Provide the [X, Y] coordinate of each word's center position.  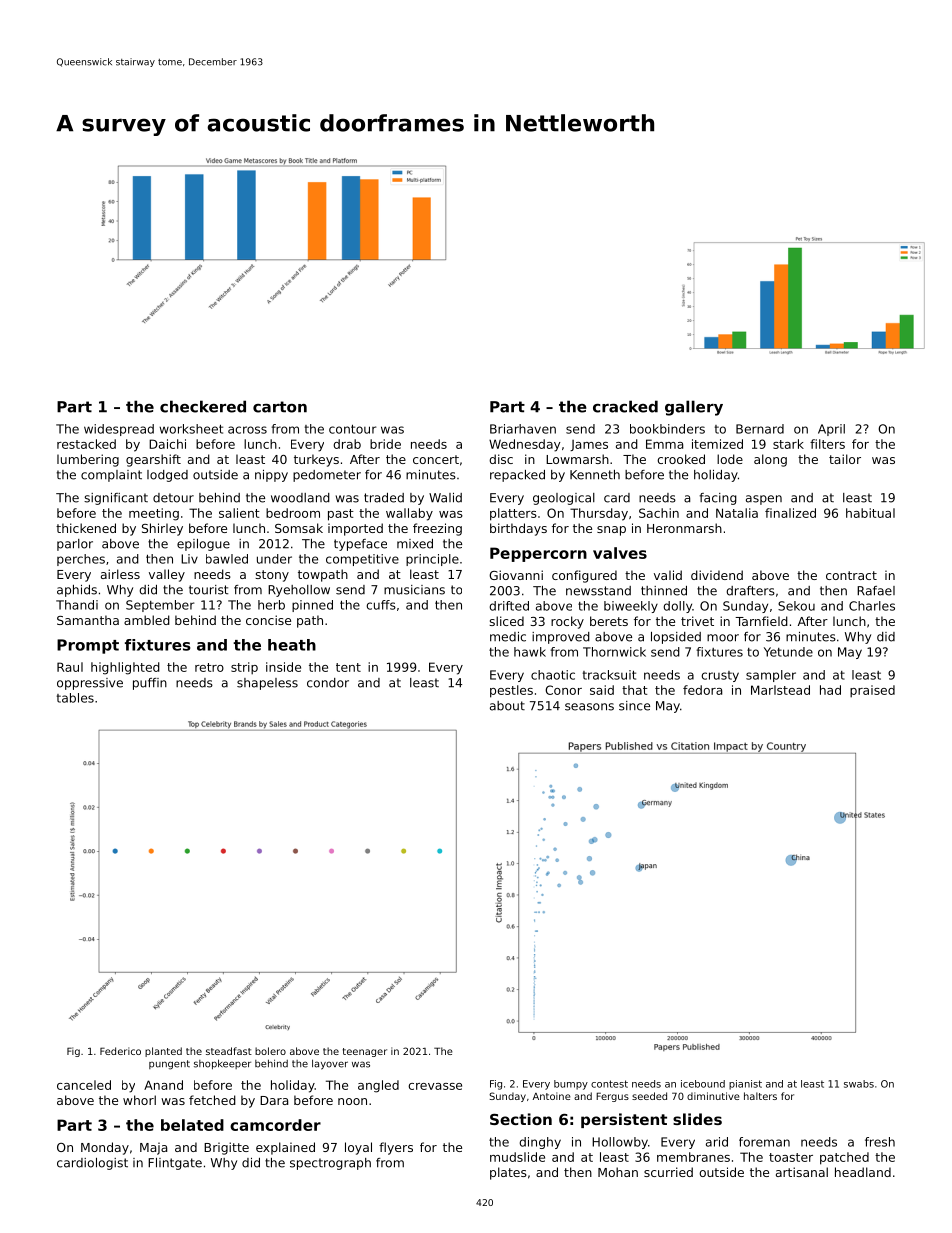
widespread [119, 430]
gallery [694, 408]
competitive [362, 560]
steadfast [229, 1051]
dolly [677, 607]
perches [81, 560]
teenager [365, 1052]
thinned [664, 591]
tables [75, 698]
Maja [153, 1148]
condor [328, 683]
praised [872, 691]
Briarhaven [523, 429]
